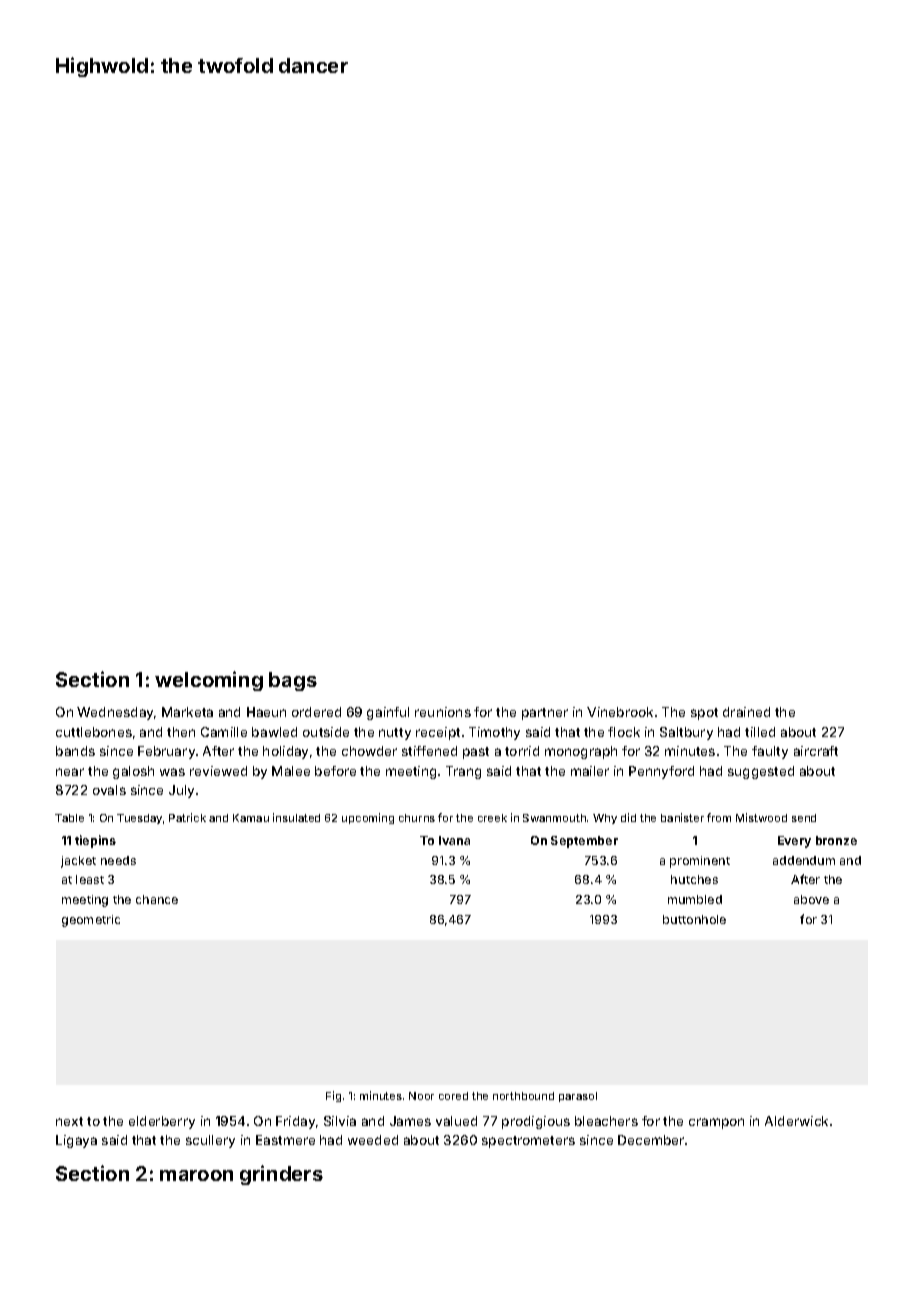  I want to click on chance, so click(157, 899).
